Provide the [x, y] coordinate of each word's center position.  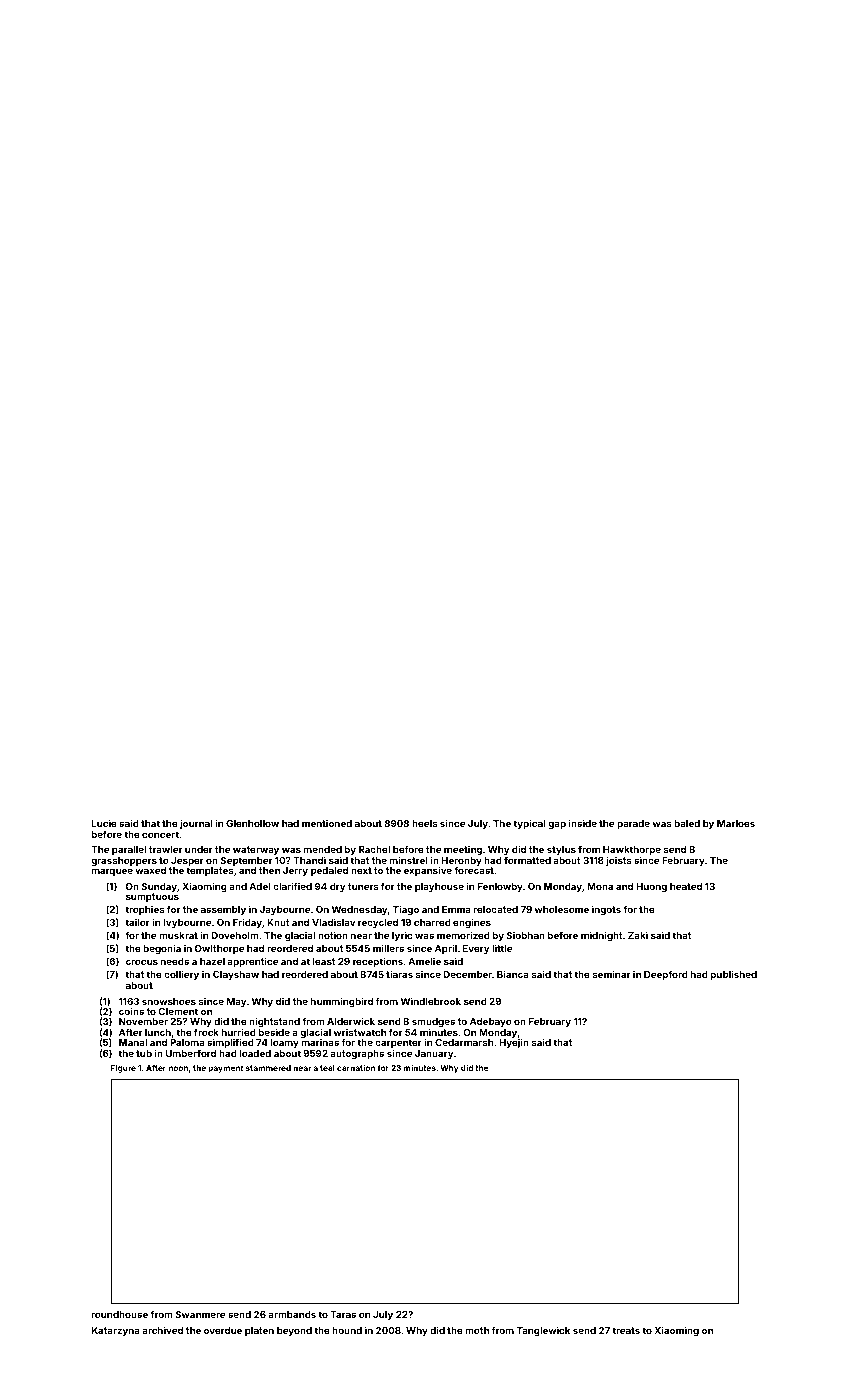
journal [196, 824]
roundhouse [120, 1314]
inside [583, 823]
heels [425, 823]
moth [477, 1330]
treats [626, 1330]
